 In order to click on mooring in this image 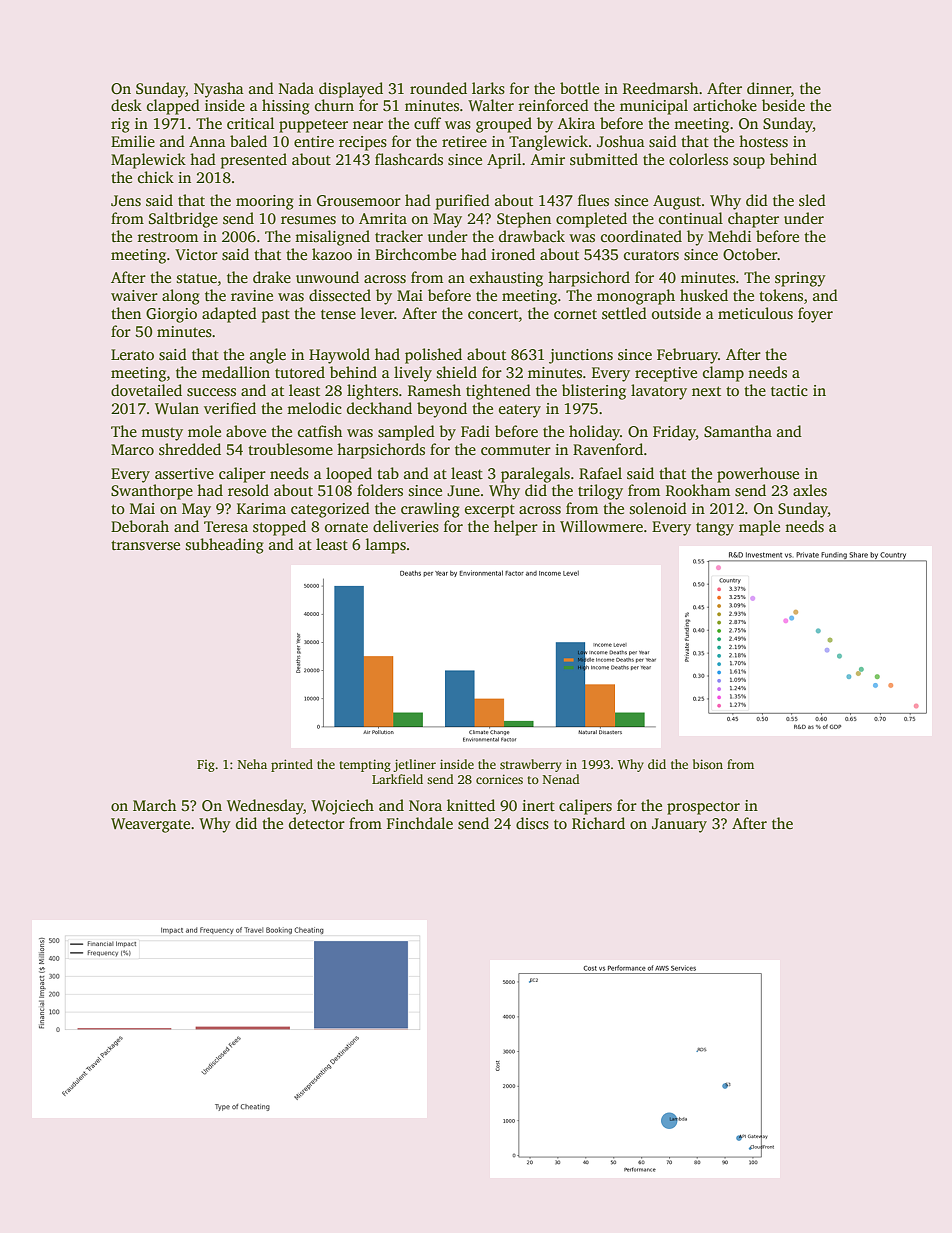, I will do `click(265, 202)`.
